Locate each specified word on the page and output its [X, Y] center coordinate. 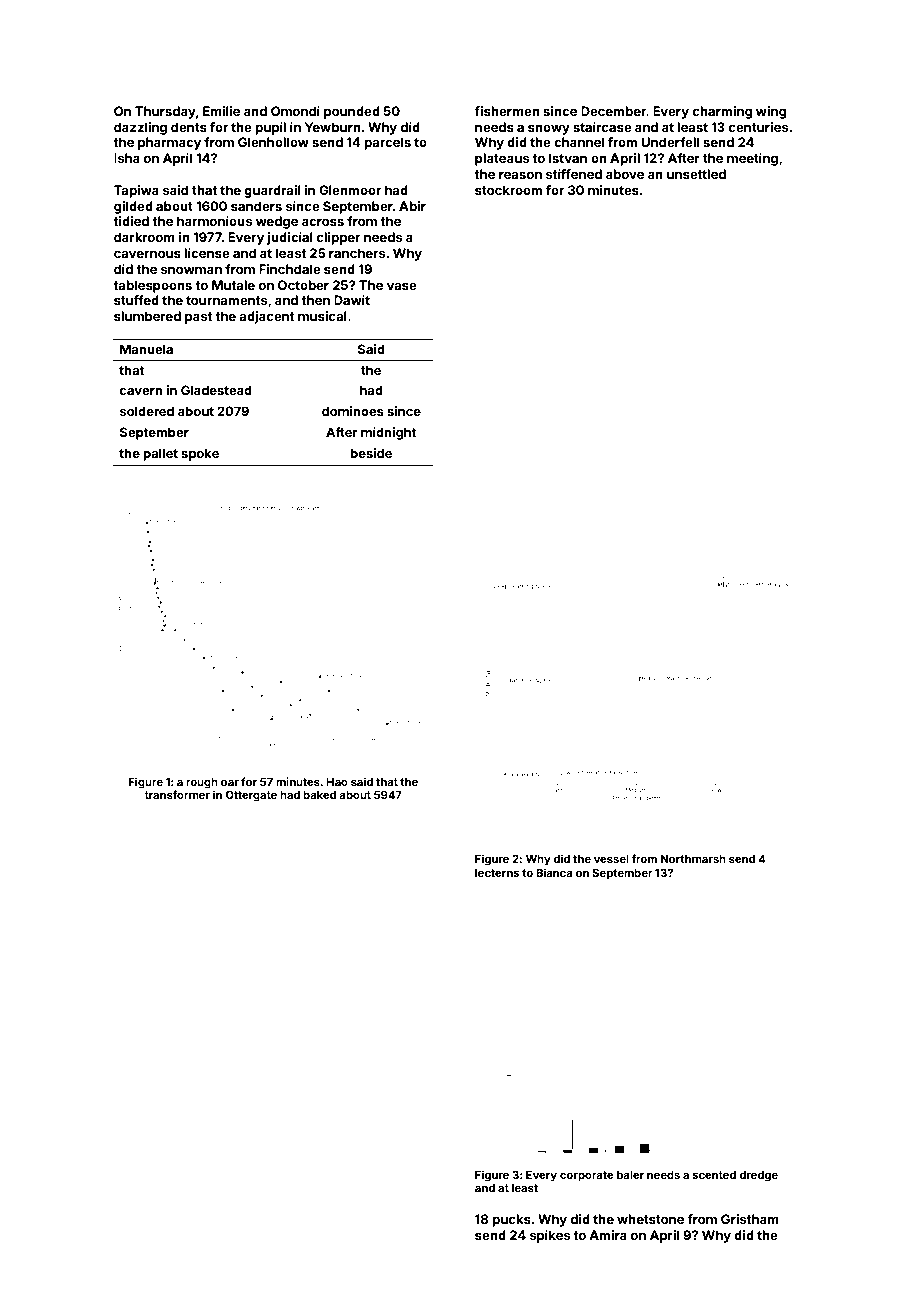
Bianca [554, 872]
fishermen [507, 111]
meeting [752, 159]
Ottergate [251, 796]
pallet [160, 454]
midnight [388, 433]
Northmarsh [693, 859]
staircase [602, 127]
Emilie [221, 111]
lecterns [497, 873]
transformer [177, 794]
